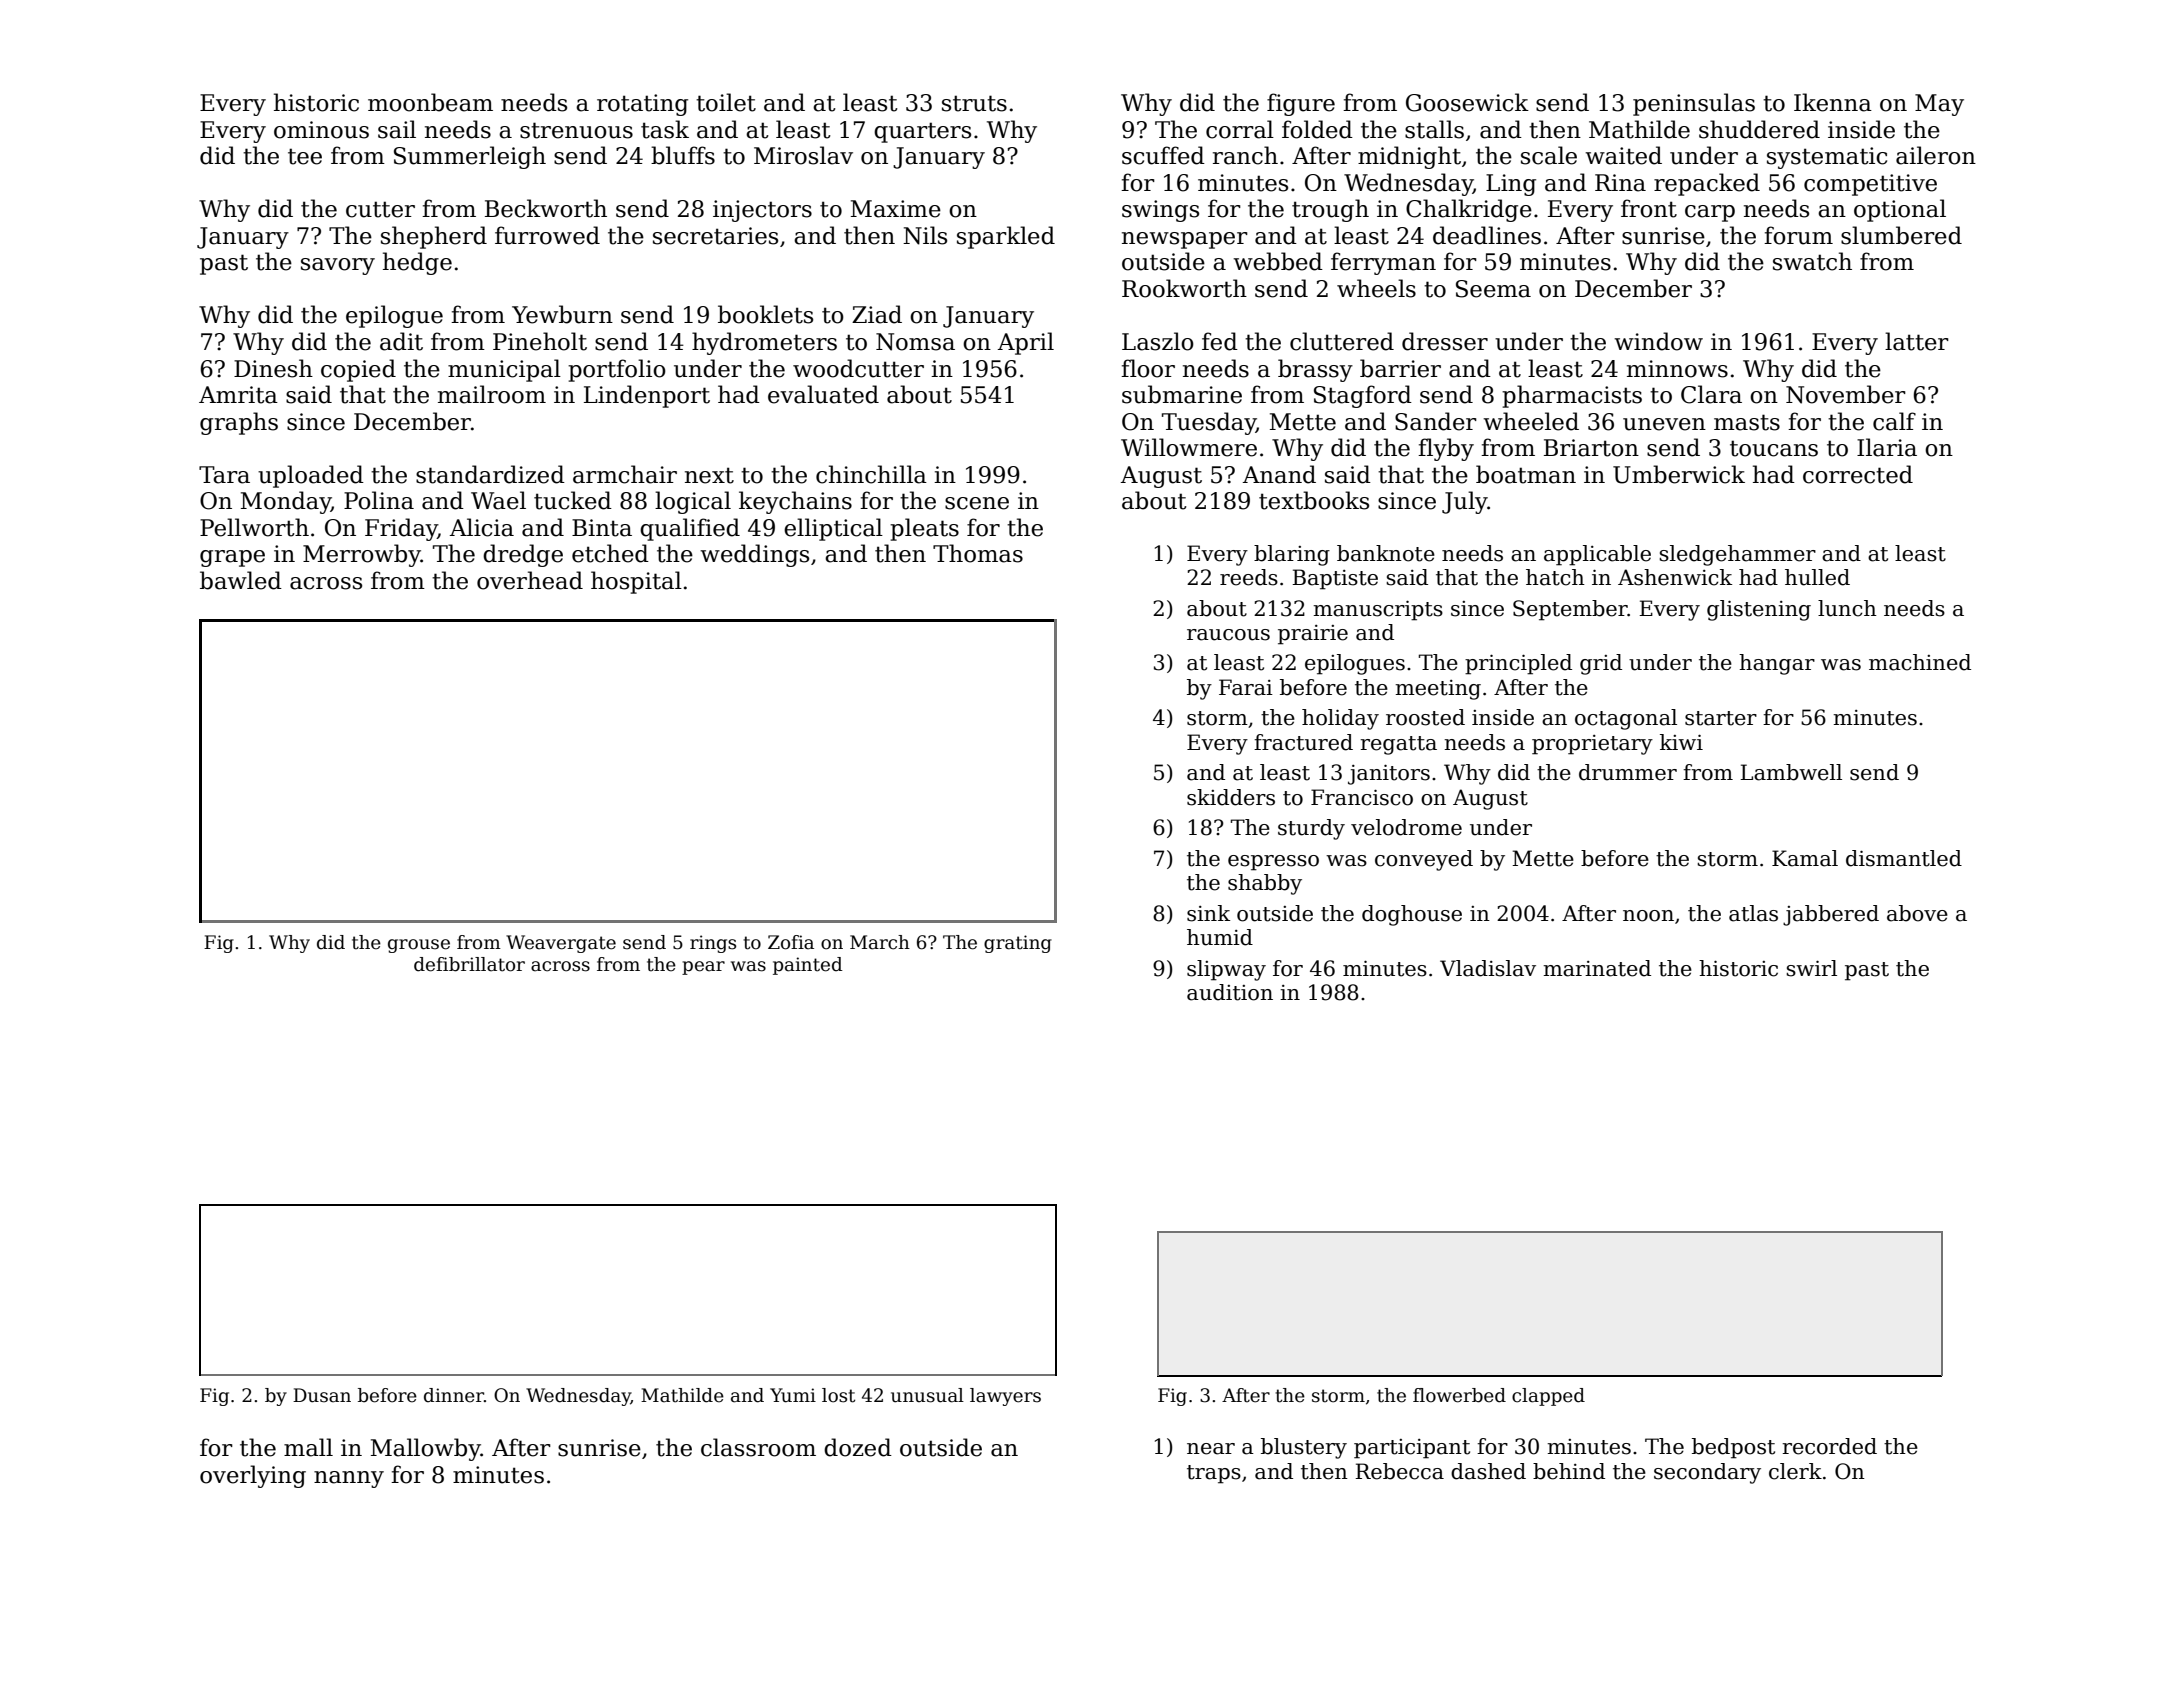  What do you see at coordinates (1026, 343) in the screenshot?
I see `April` at bounding box center [1026, 343].
